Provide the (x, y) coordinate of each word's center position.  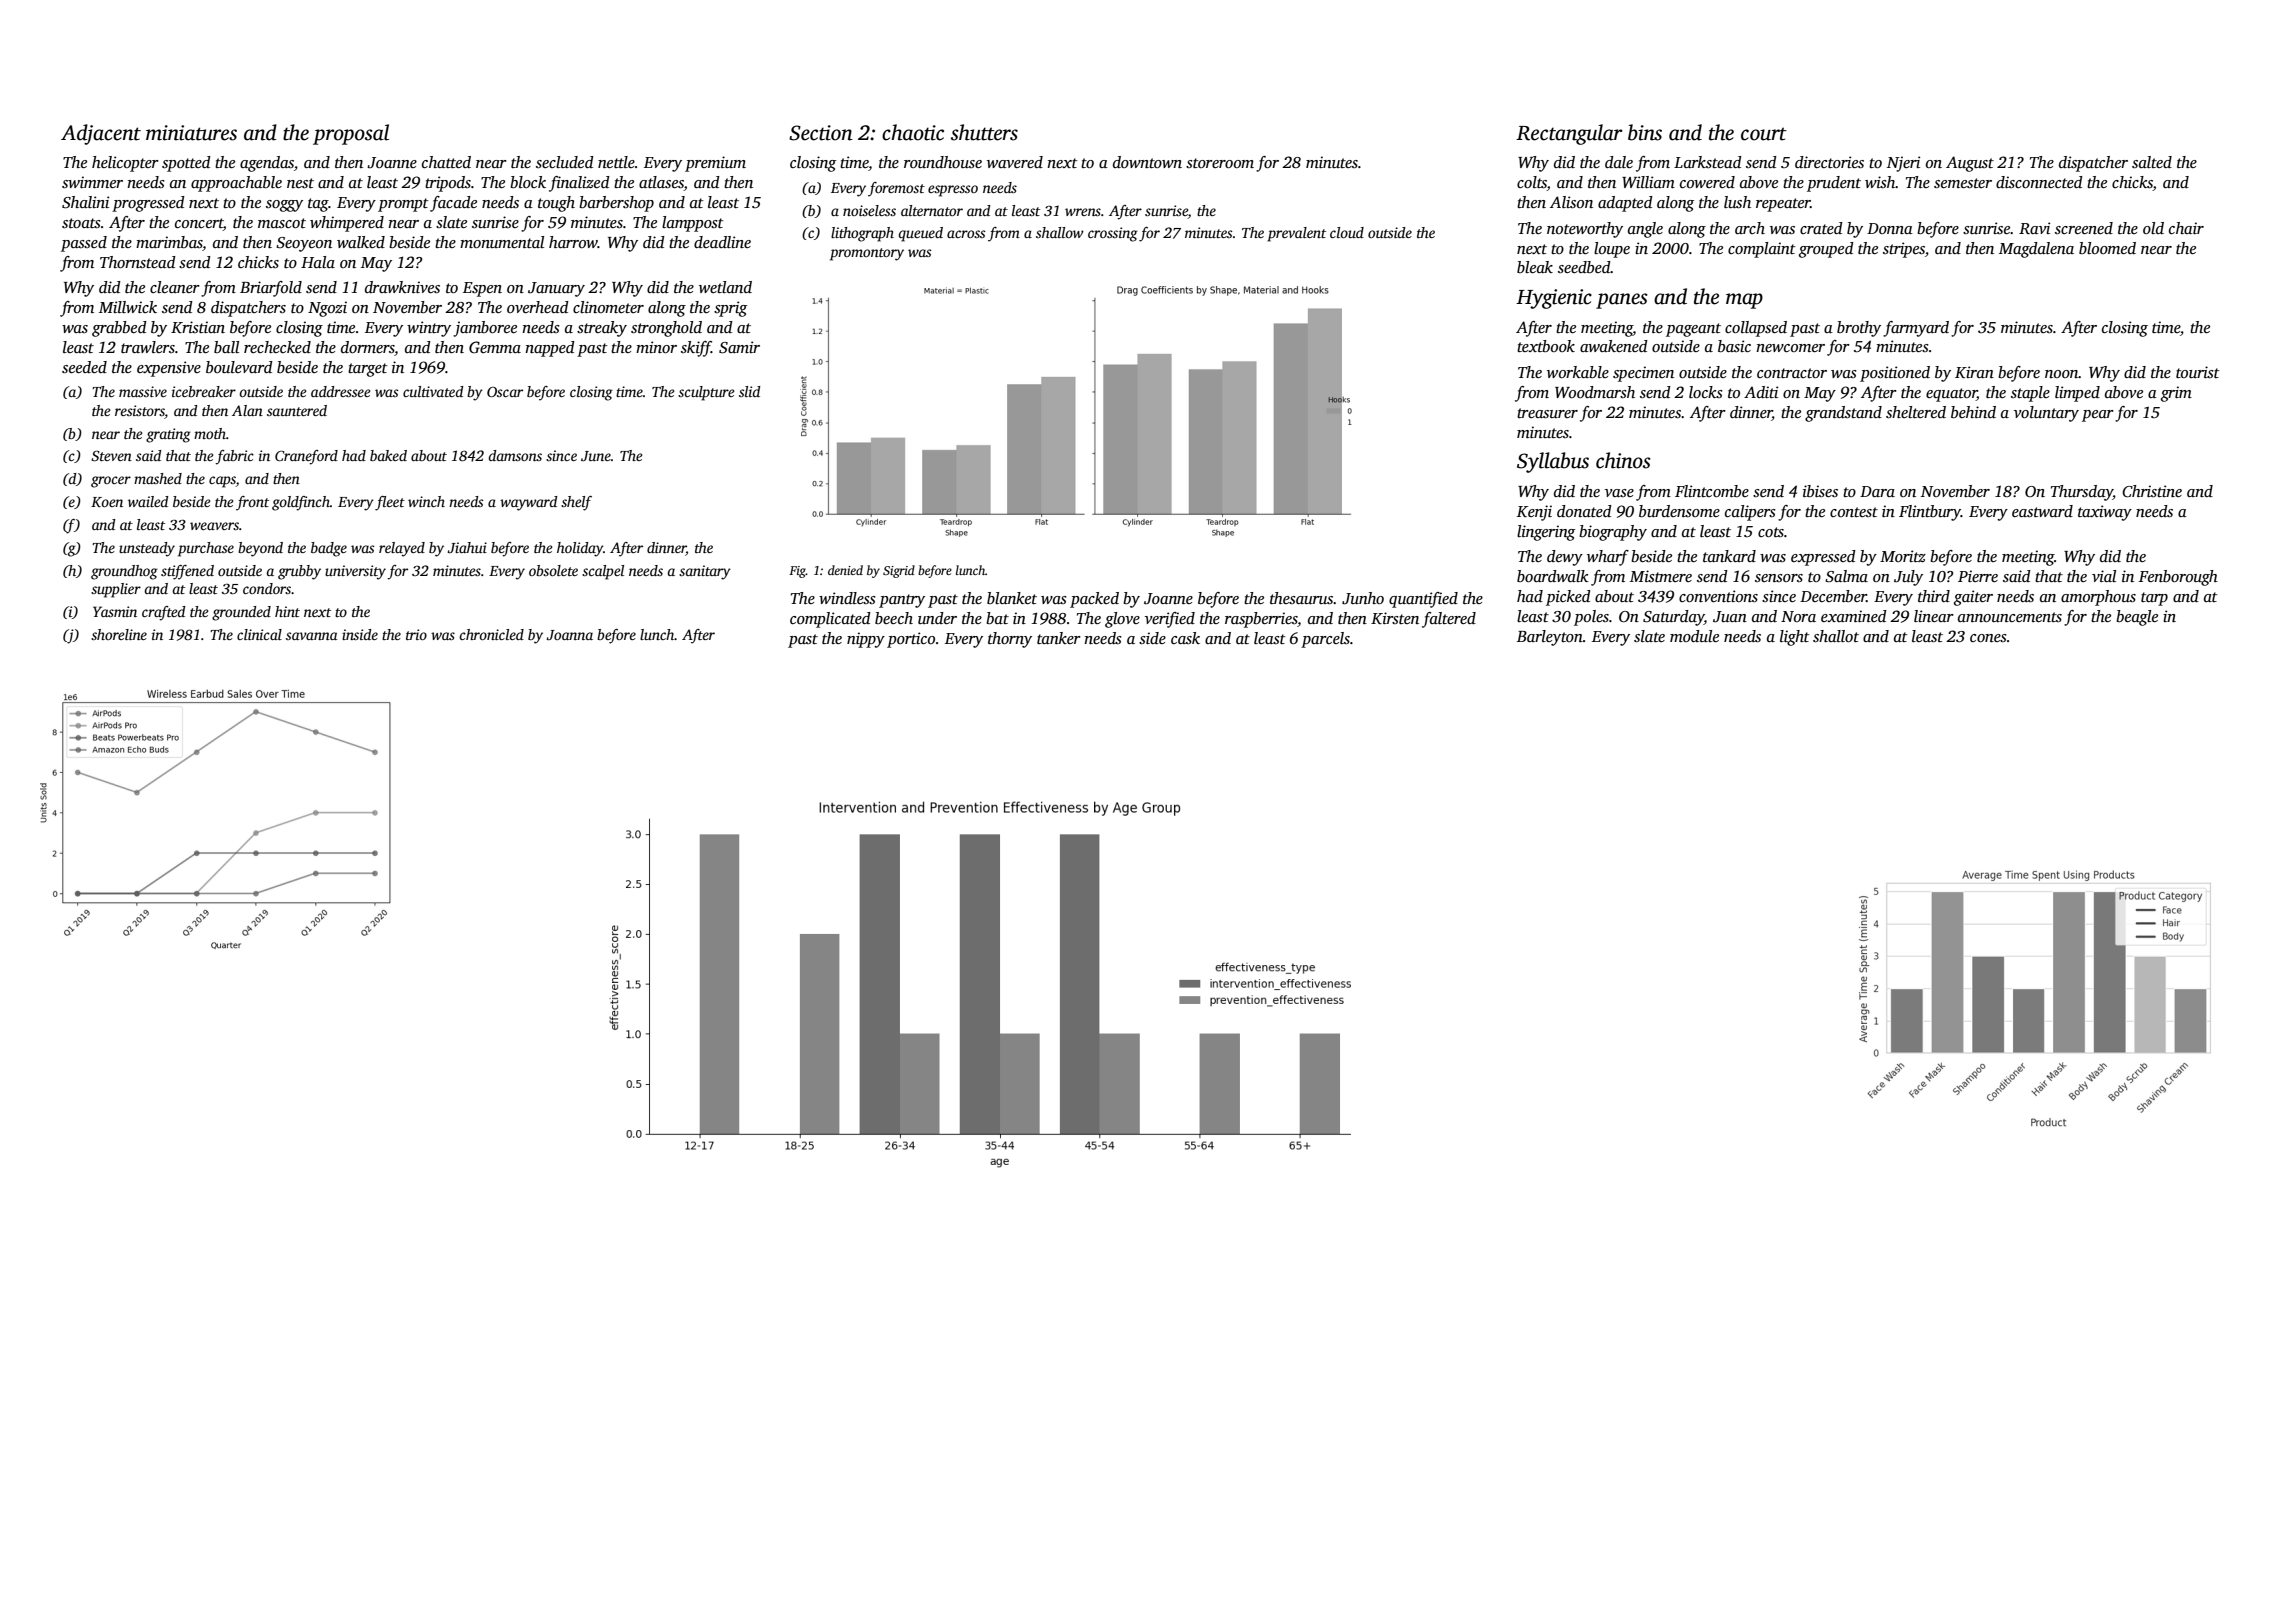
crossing (1113, 234)
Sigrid (899, 571)
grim (2176, 394)
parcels (1325, 640)
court (1764, 134)
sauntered (297, 410)
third (1934, 596)
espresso (953, 191)
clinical (259, 634)
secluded (565, 162)
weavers (214, 526)
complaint (1762, 250)
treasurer (1547, 413)
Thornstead (138, 262)
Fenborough (2178, 578)
